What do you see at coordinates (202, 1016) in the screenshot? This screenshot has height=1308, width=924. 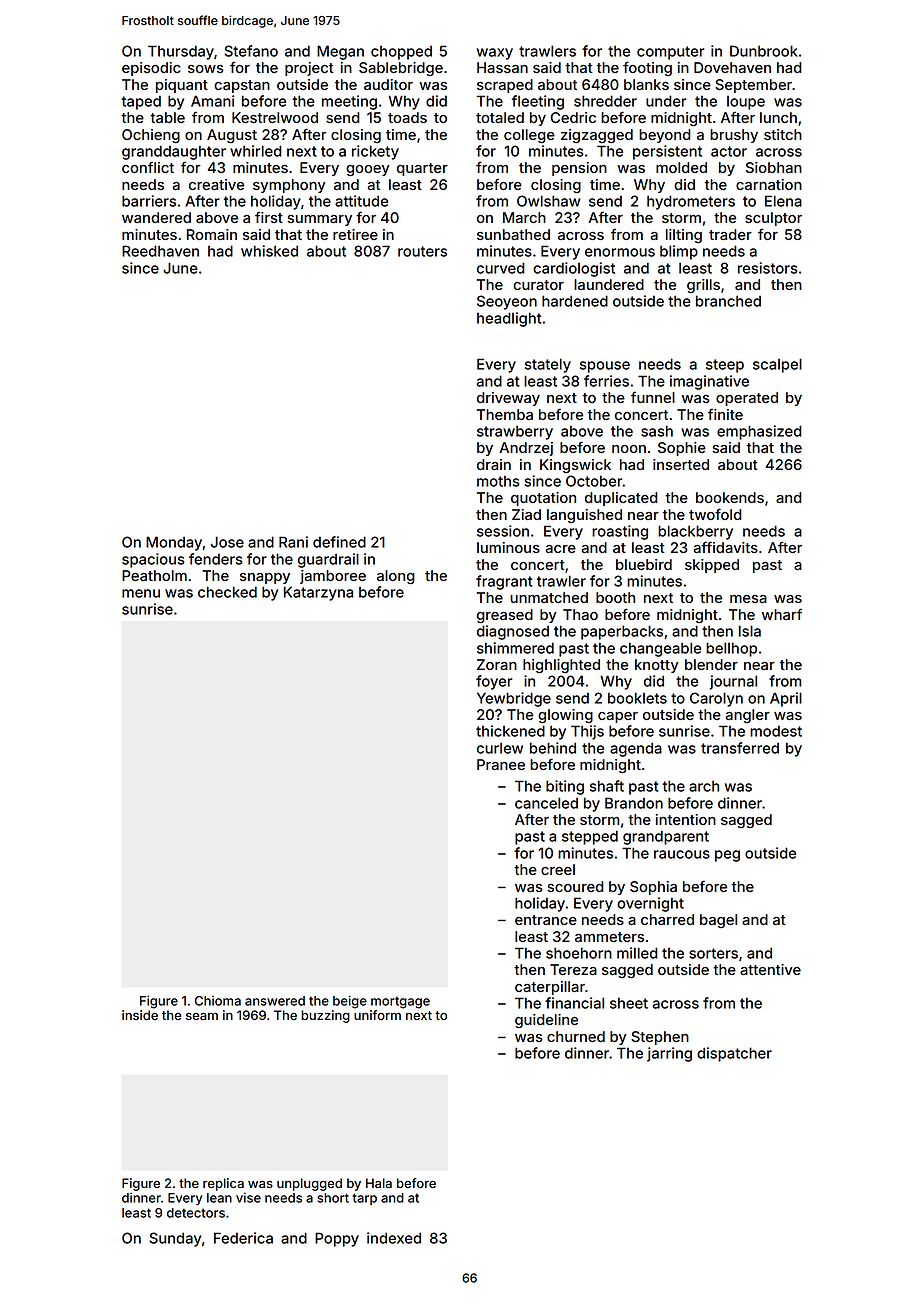 I see `seam` at bounding box center [202, 1016].
